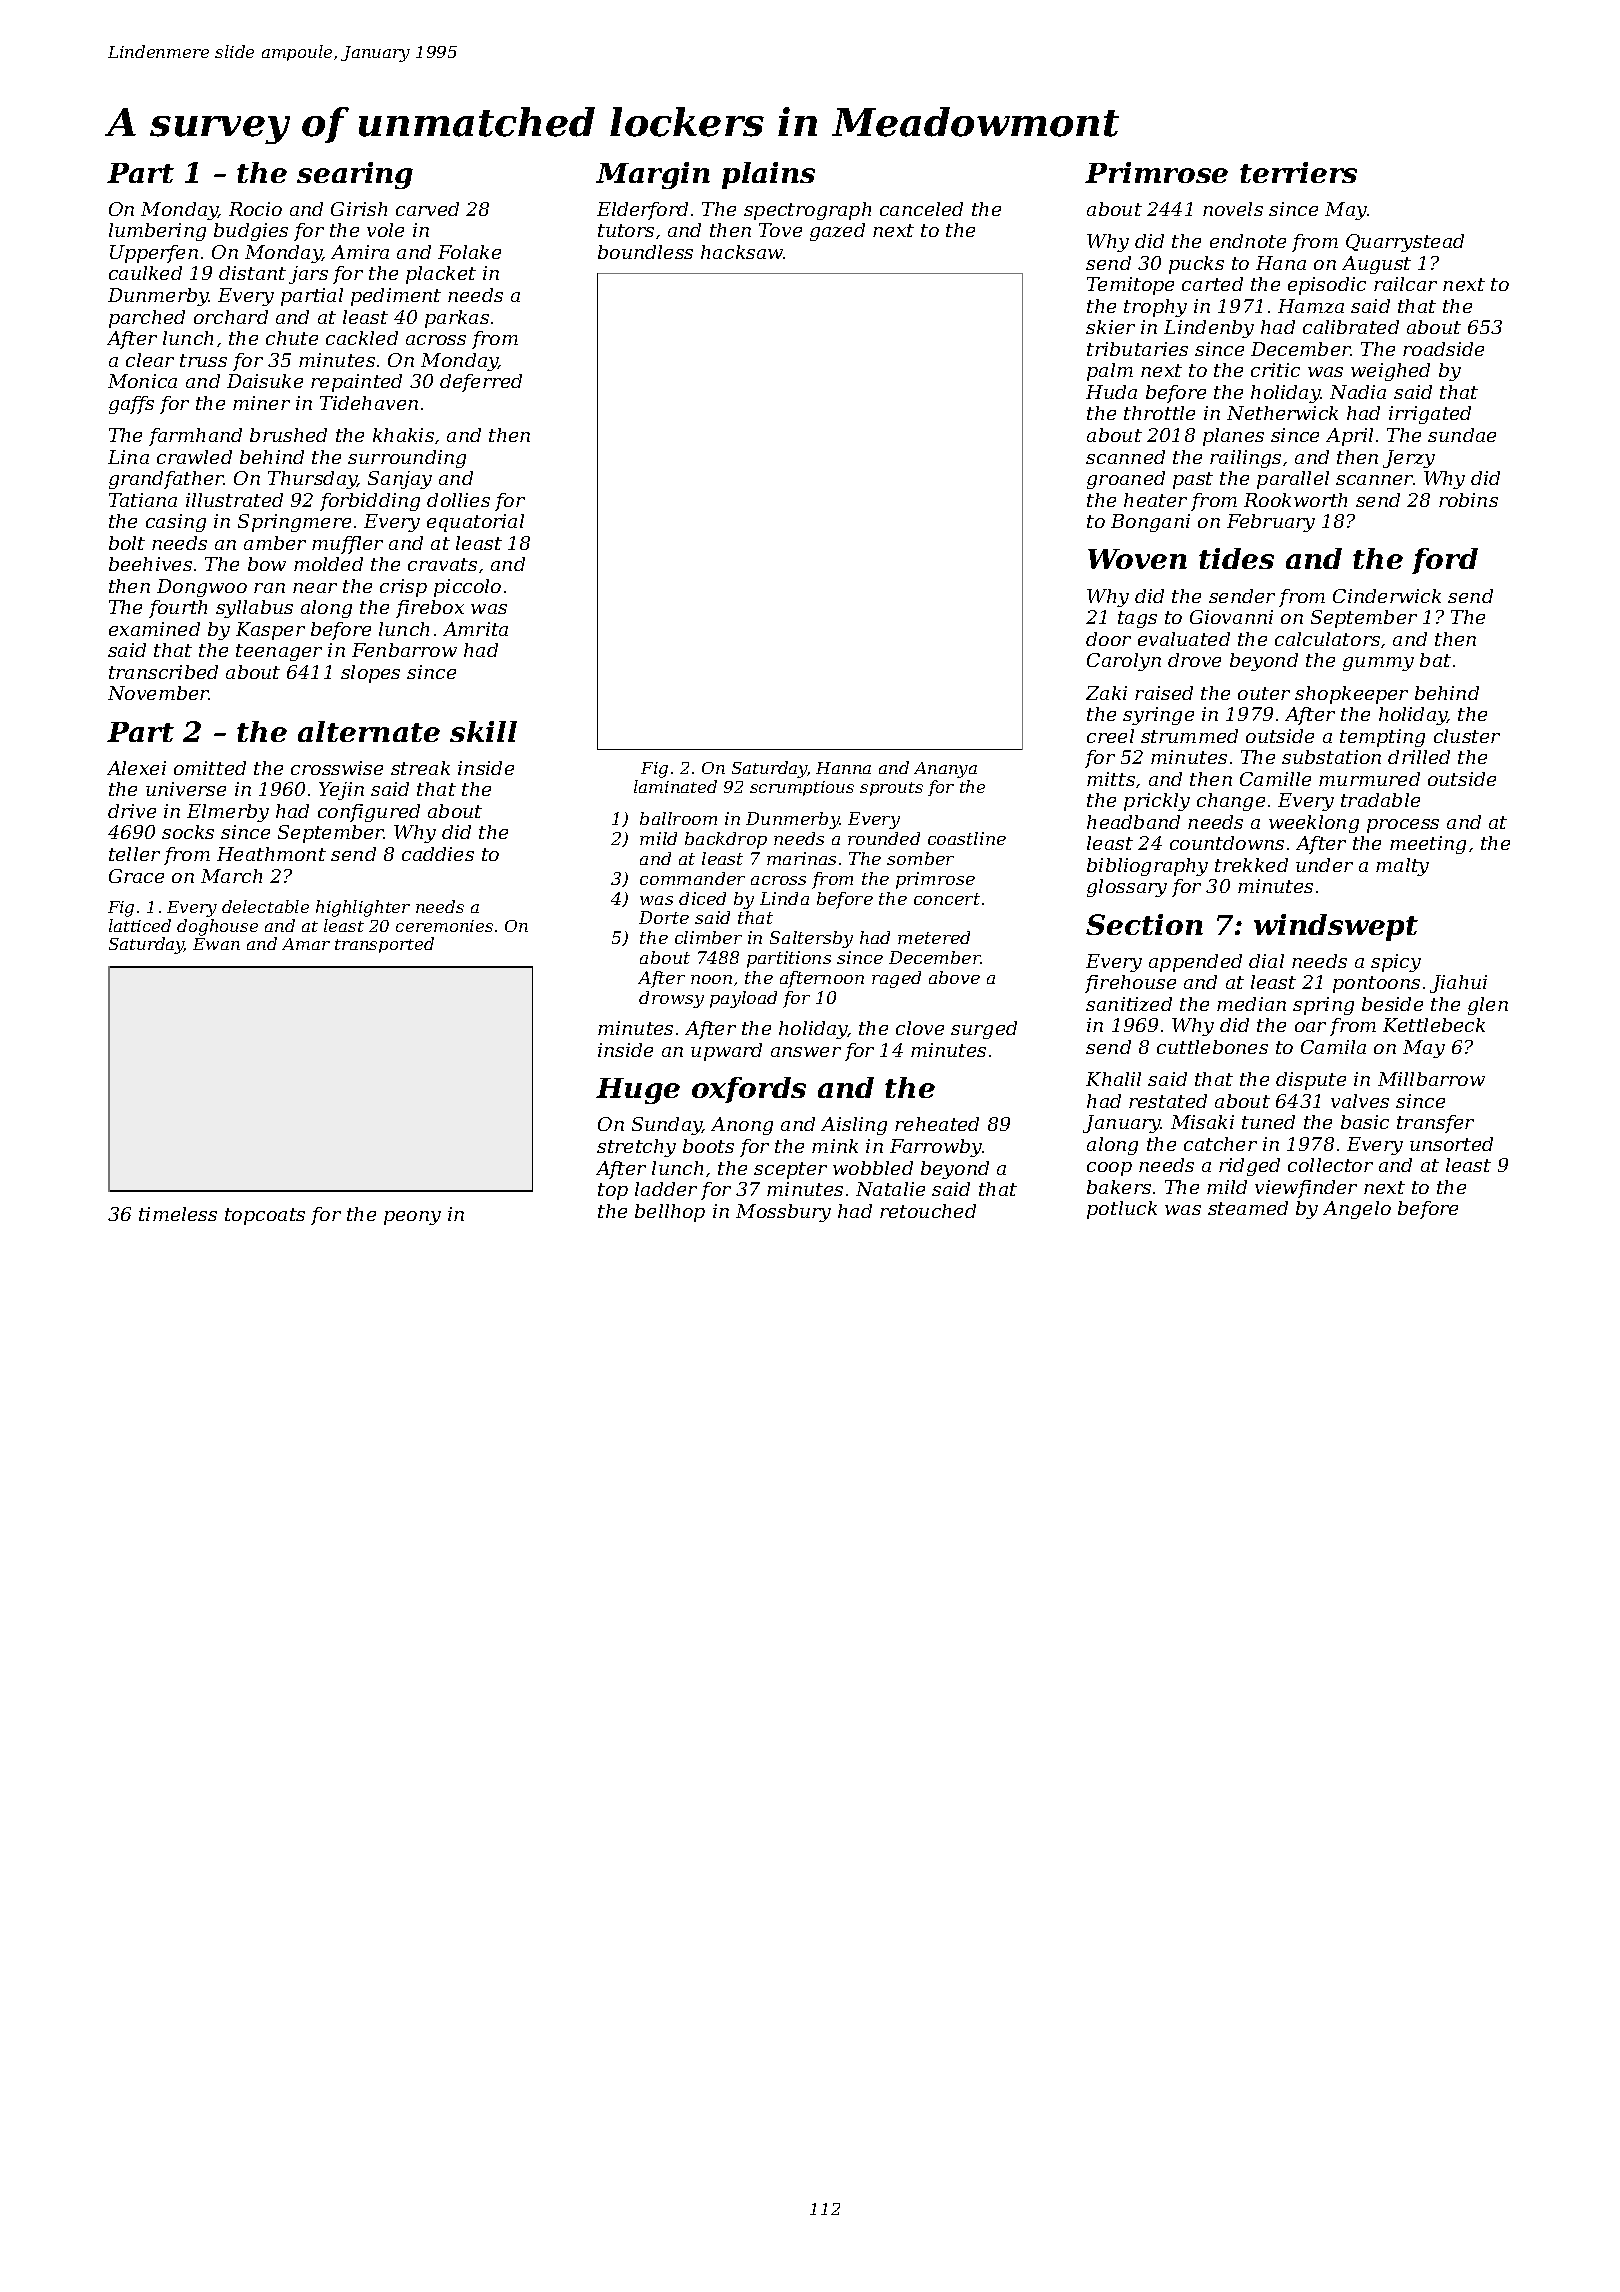  Describe the element at coordinates (1108, 639) in the document. I see `door` at that location.
